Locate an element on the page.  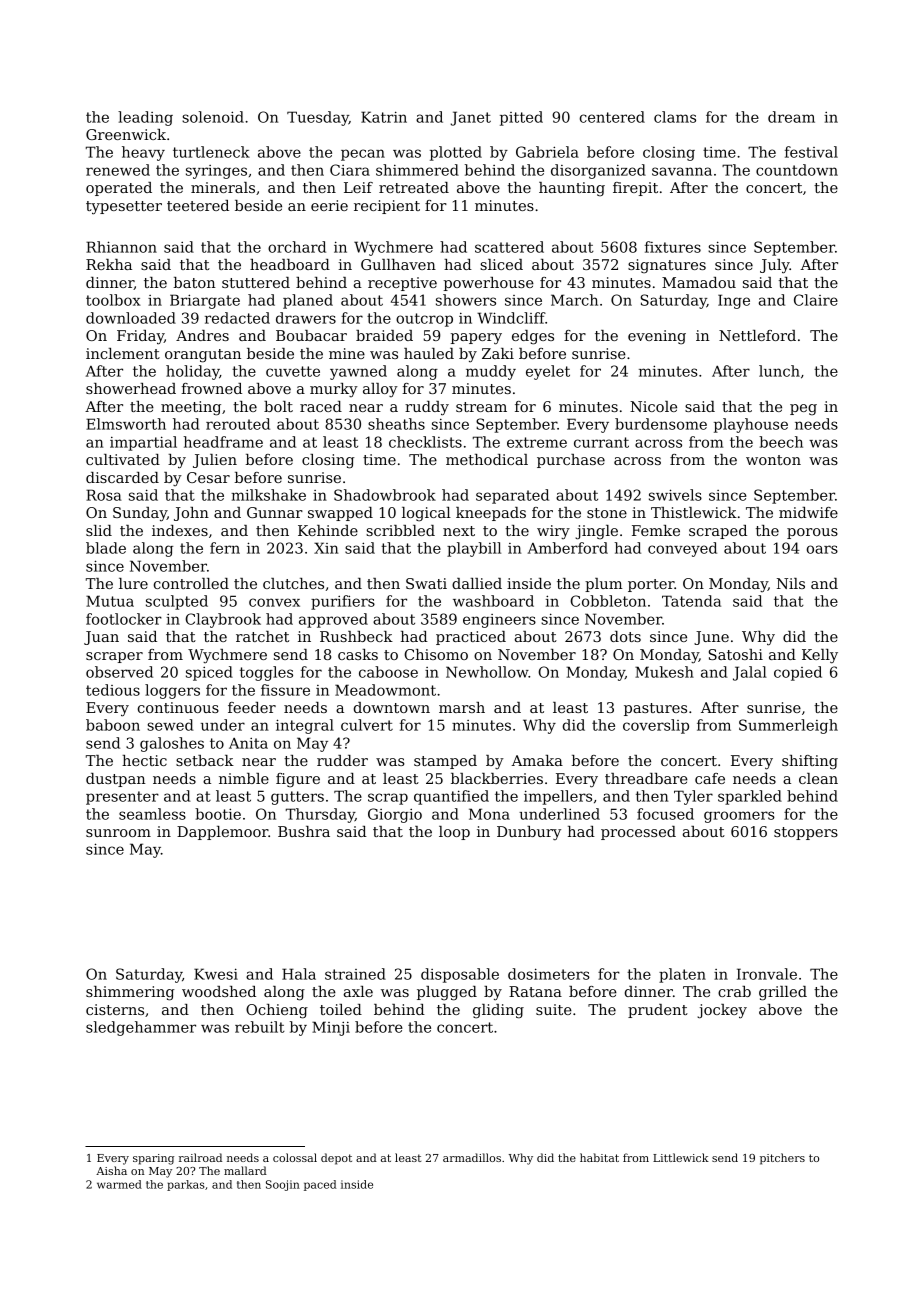
Kwesi is located at coordinates (216, 974).
